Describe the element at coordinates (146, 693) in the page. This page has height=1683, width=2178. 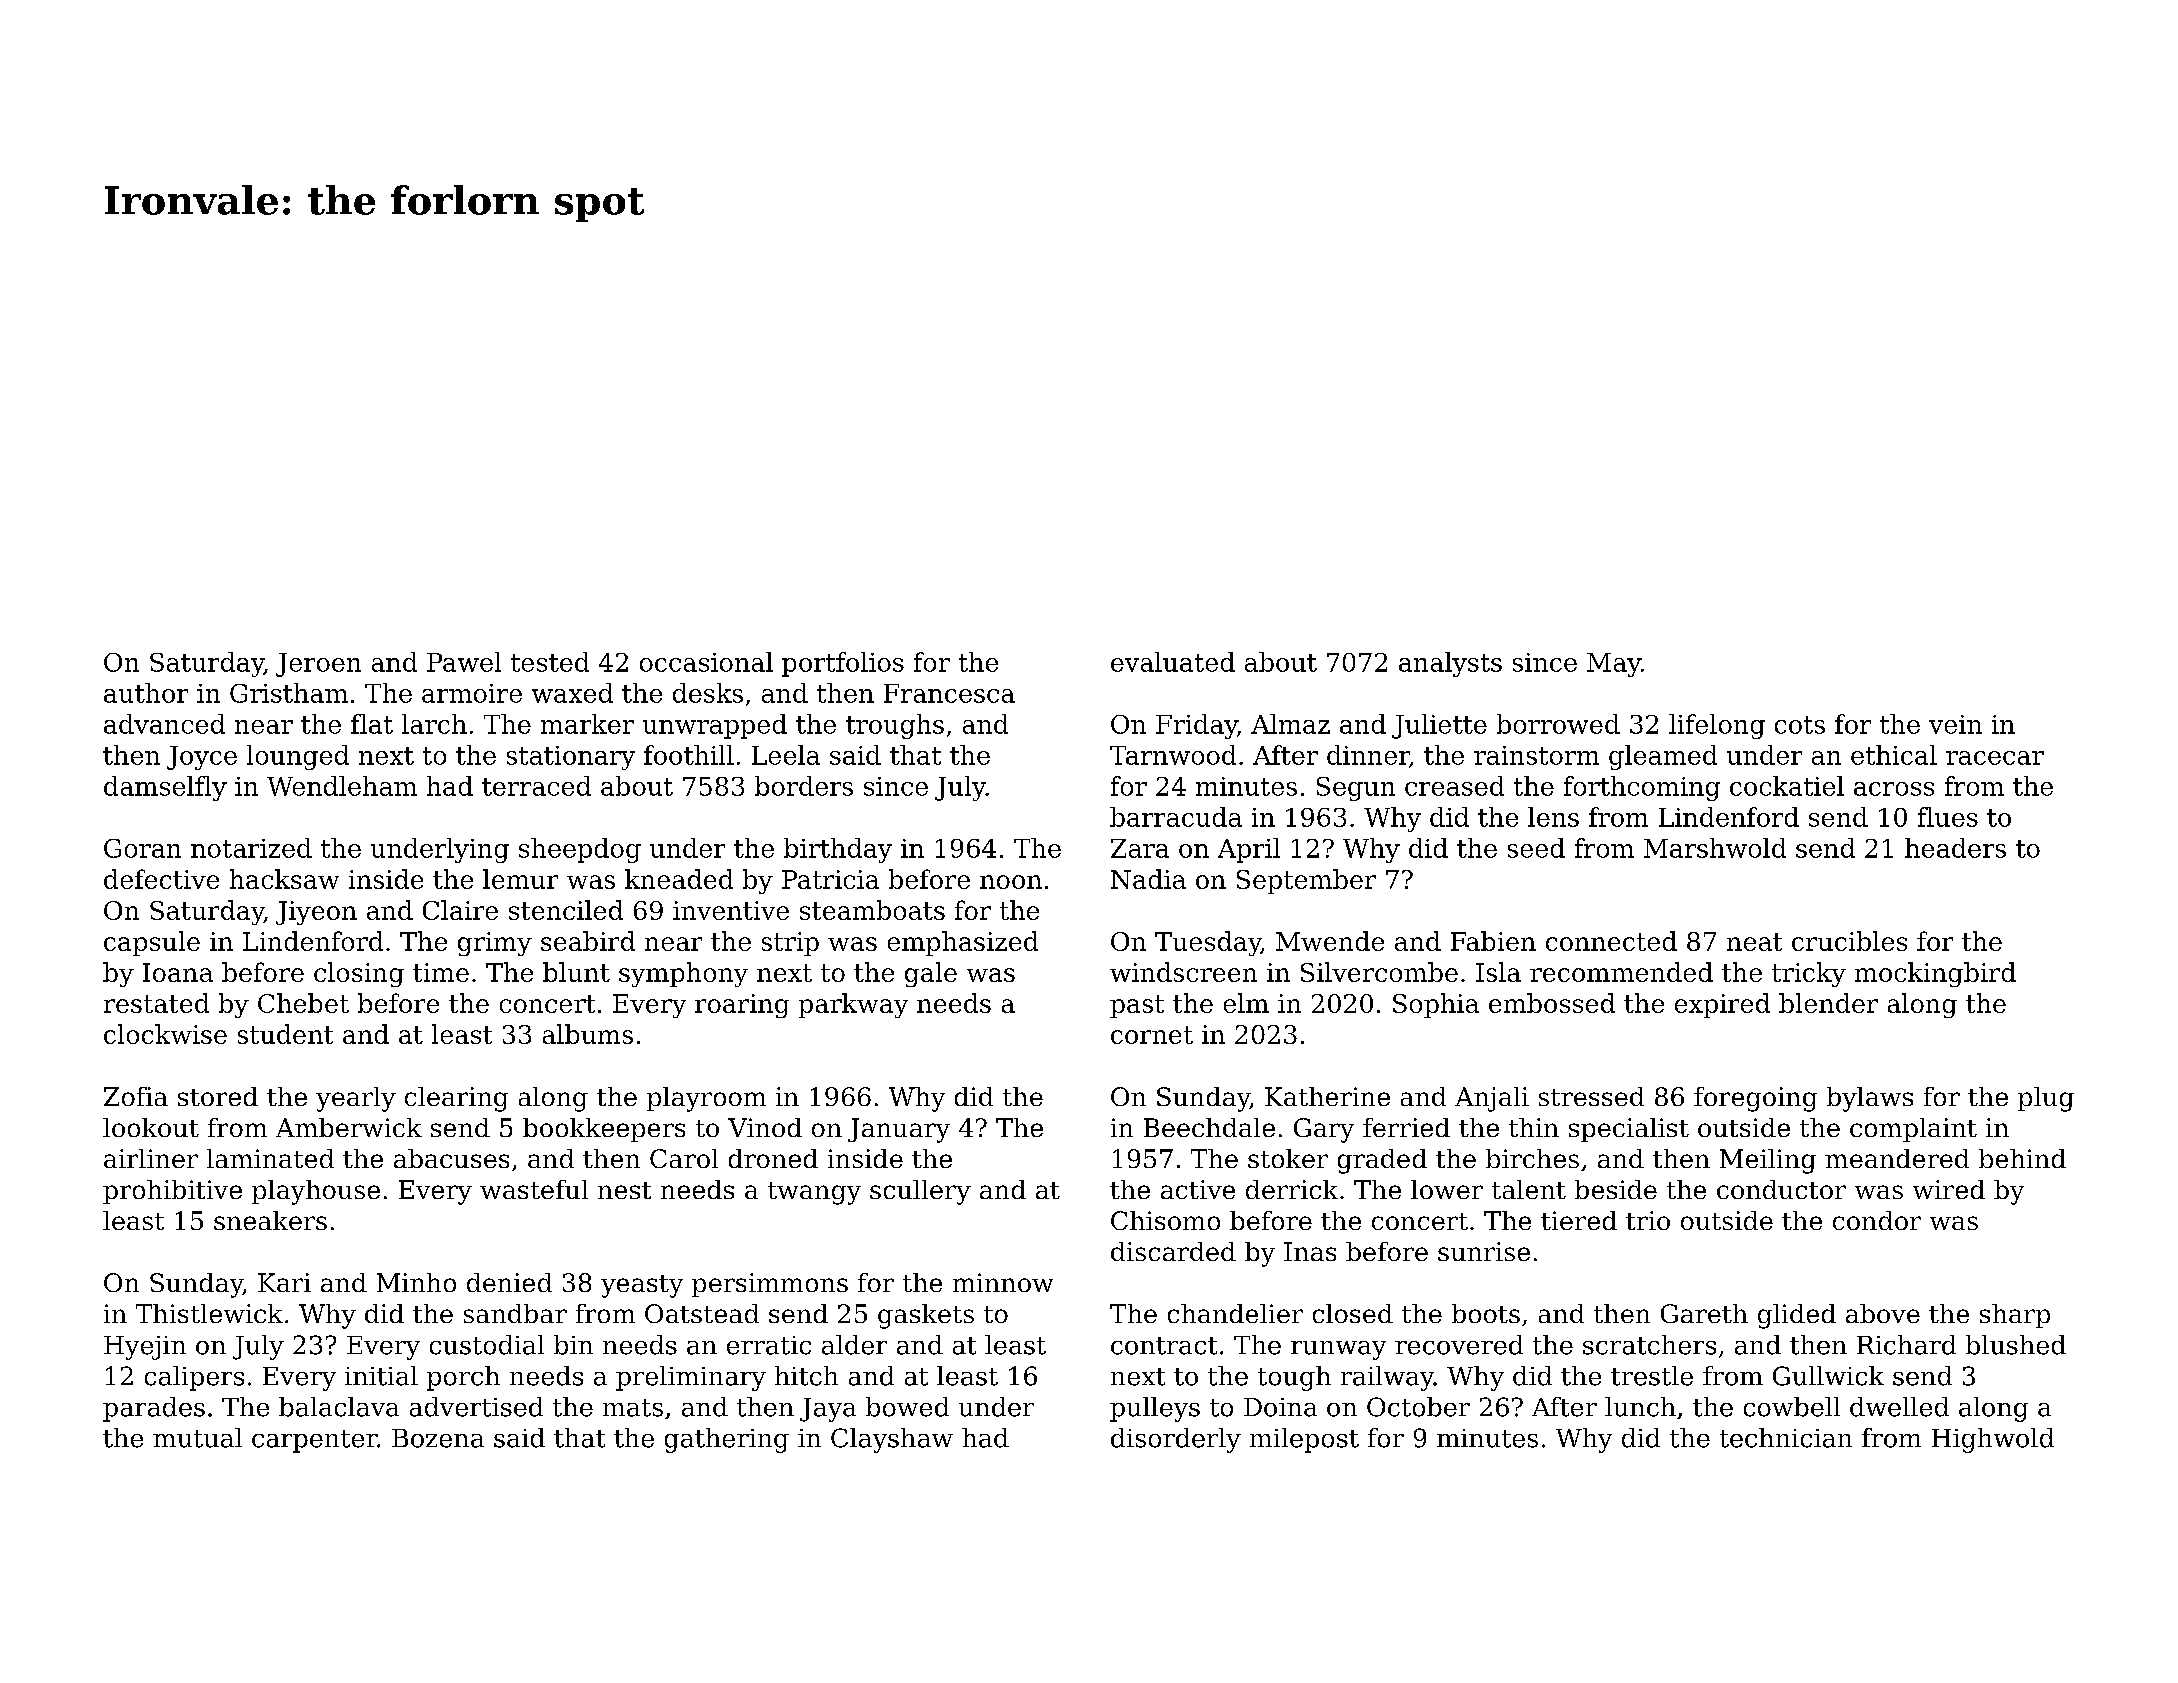
I see `author` at that location.
